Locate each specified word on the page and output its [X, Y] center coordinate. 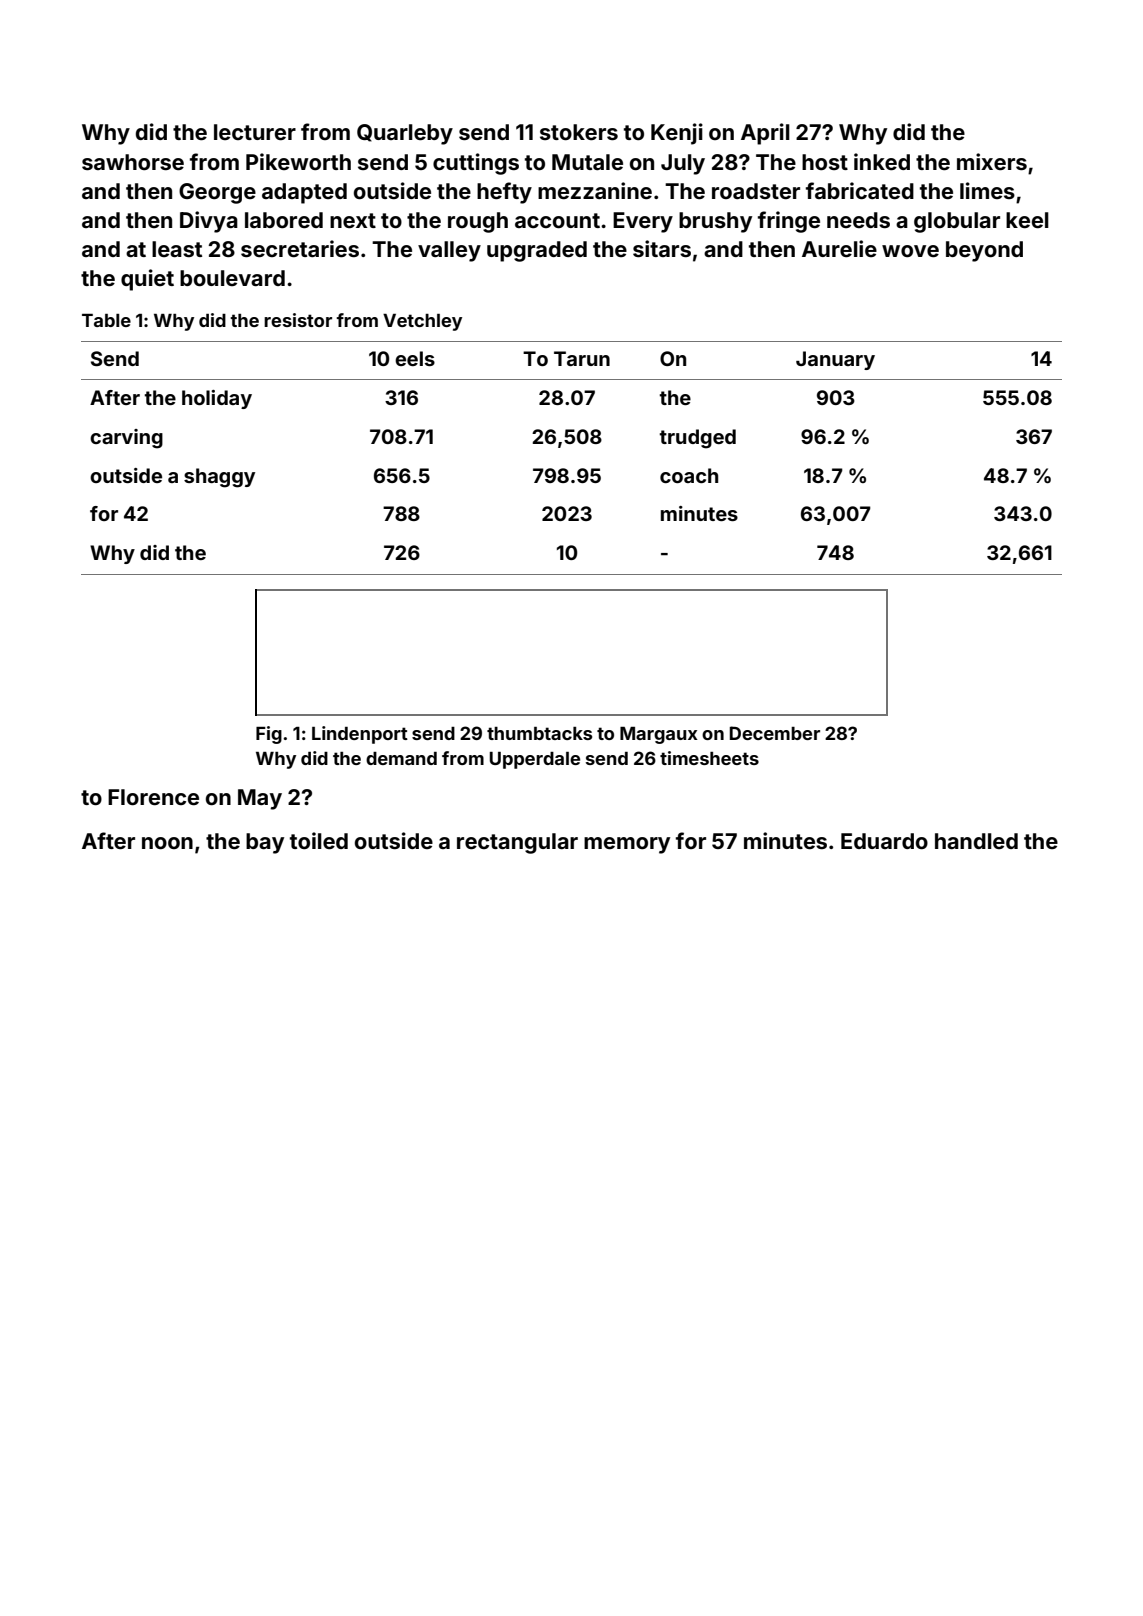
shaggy [219, 478]
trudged [698, 439]
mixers [992, 161]
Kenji [677, 134]
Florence [153, 797]
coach [689, 475]
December [775, 733]
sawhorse [133, 162]
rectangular [517, 843]
